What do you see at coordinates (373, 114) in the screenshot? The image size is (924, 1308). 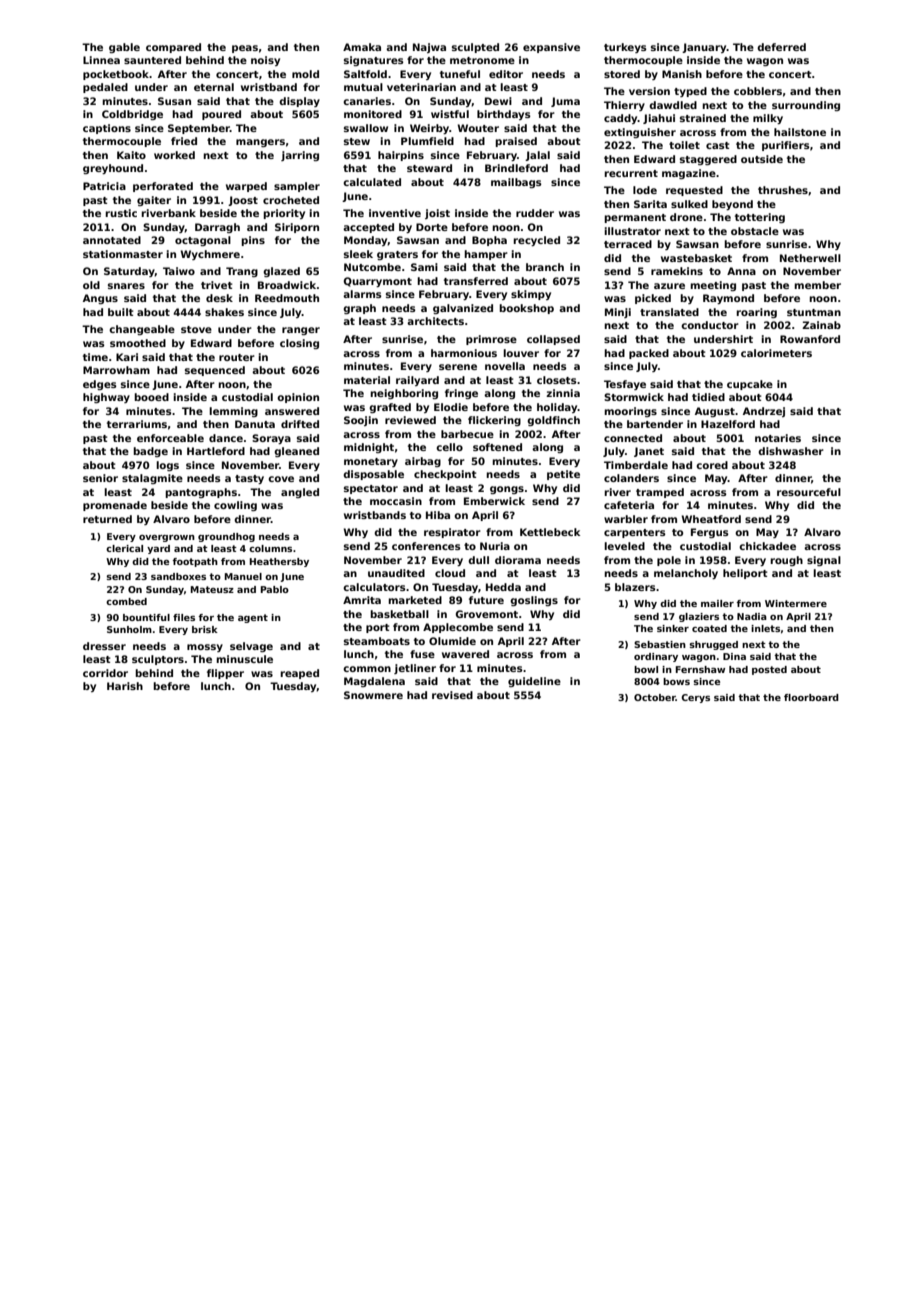 I see `monitored` at bounding box center [373, 114].
